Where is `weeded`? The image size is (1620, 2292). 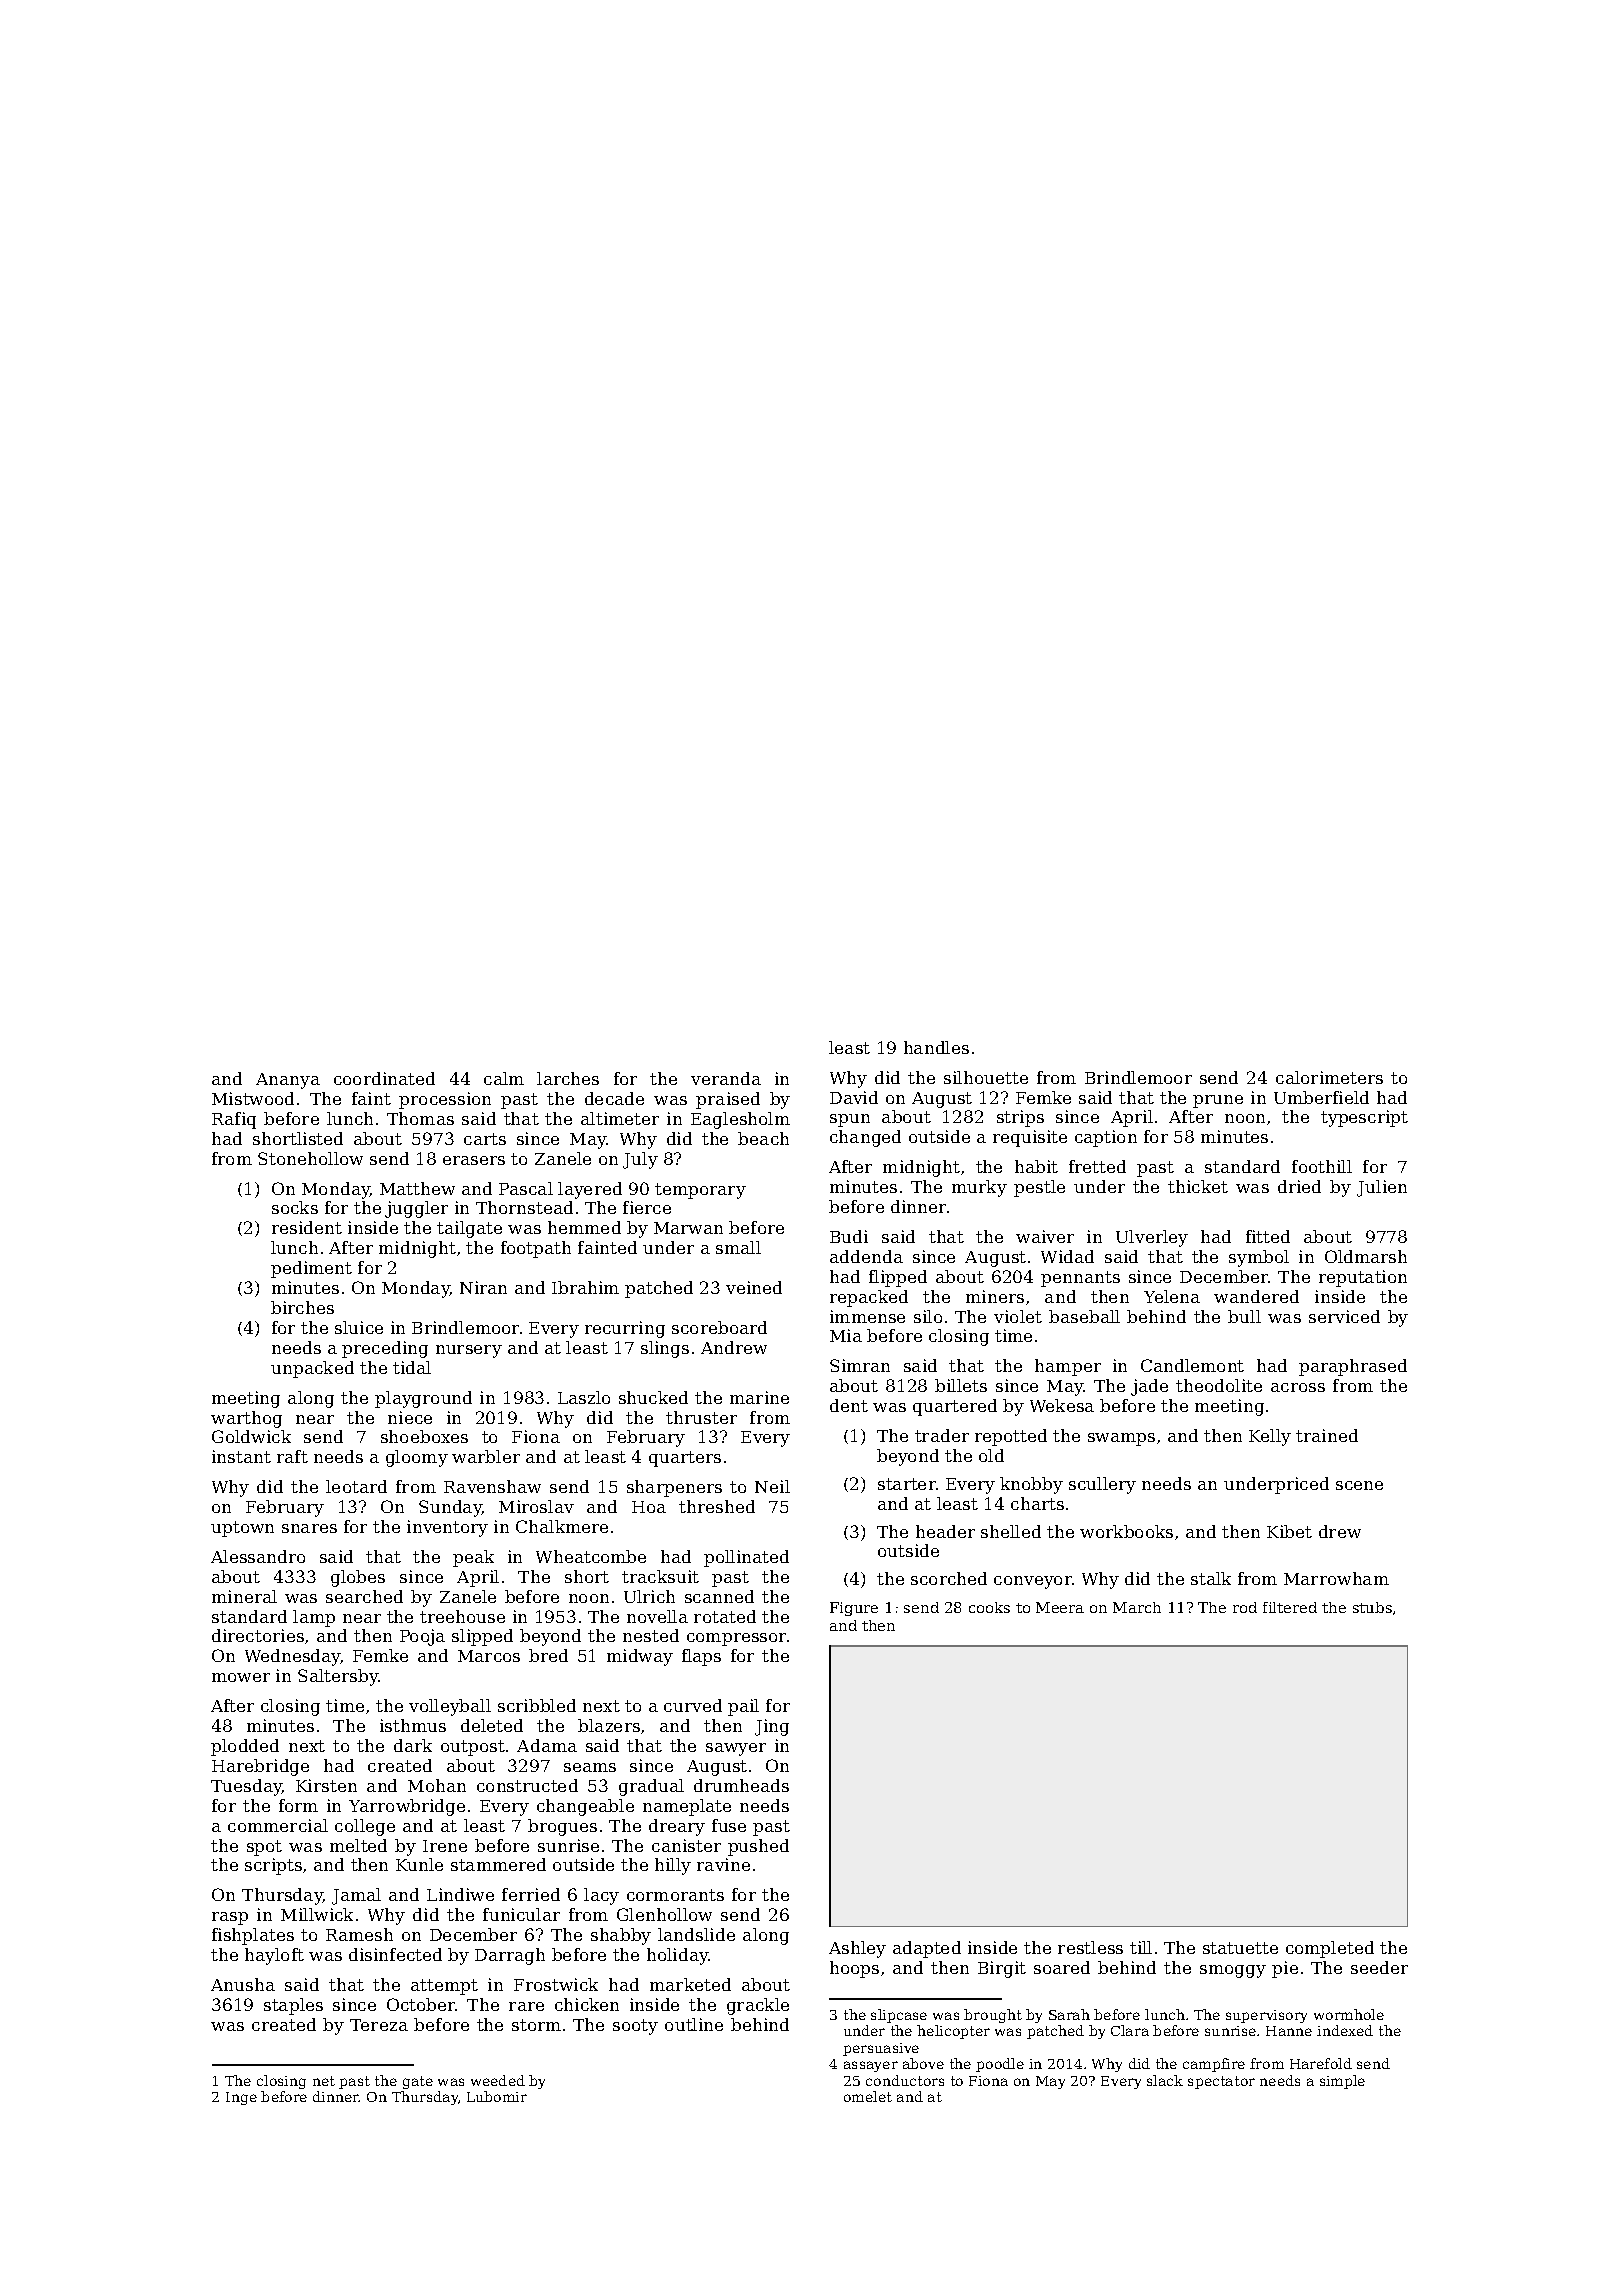
weeded is located at coordinates (498, 2080).
